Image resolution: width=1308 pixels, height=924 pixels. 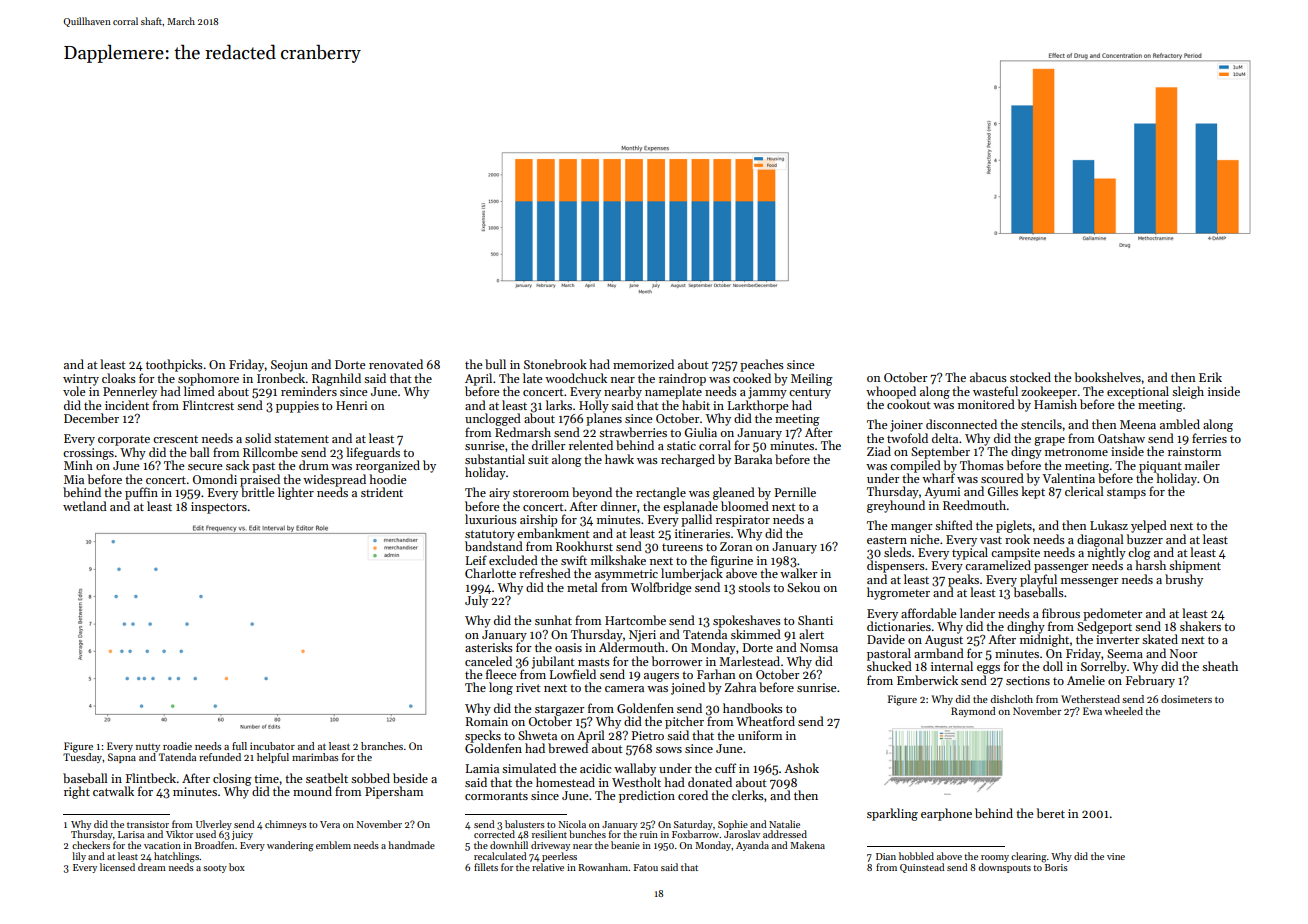 I want to click on memorized, so click(x=643, y=364).
